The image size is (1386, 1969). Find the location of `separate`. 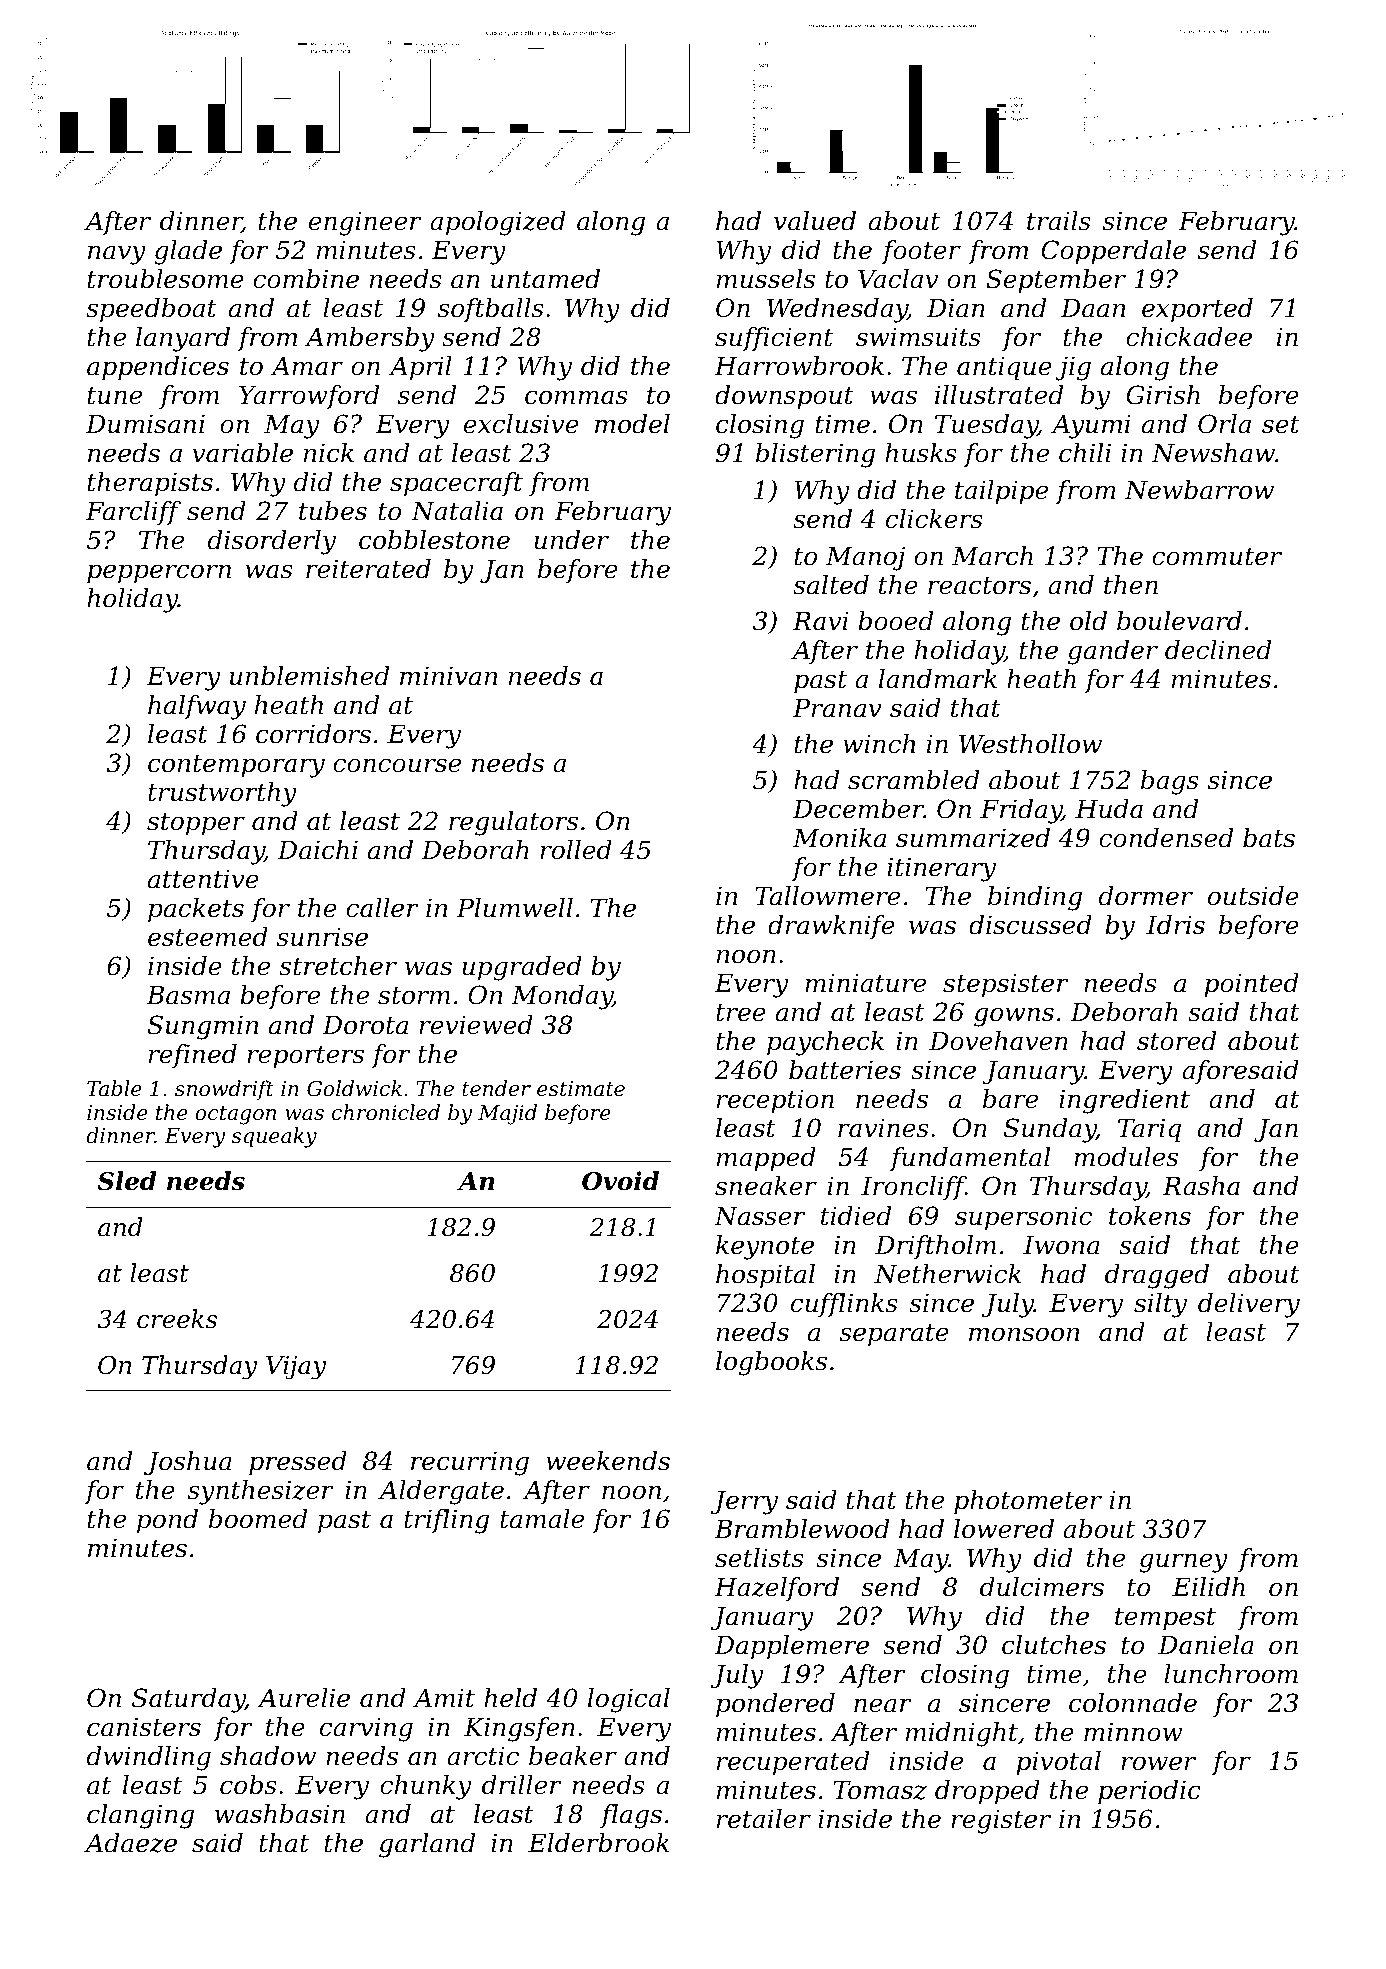

separate is located at coordinates (894, 1335).
